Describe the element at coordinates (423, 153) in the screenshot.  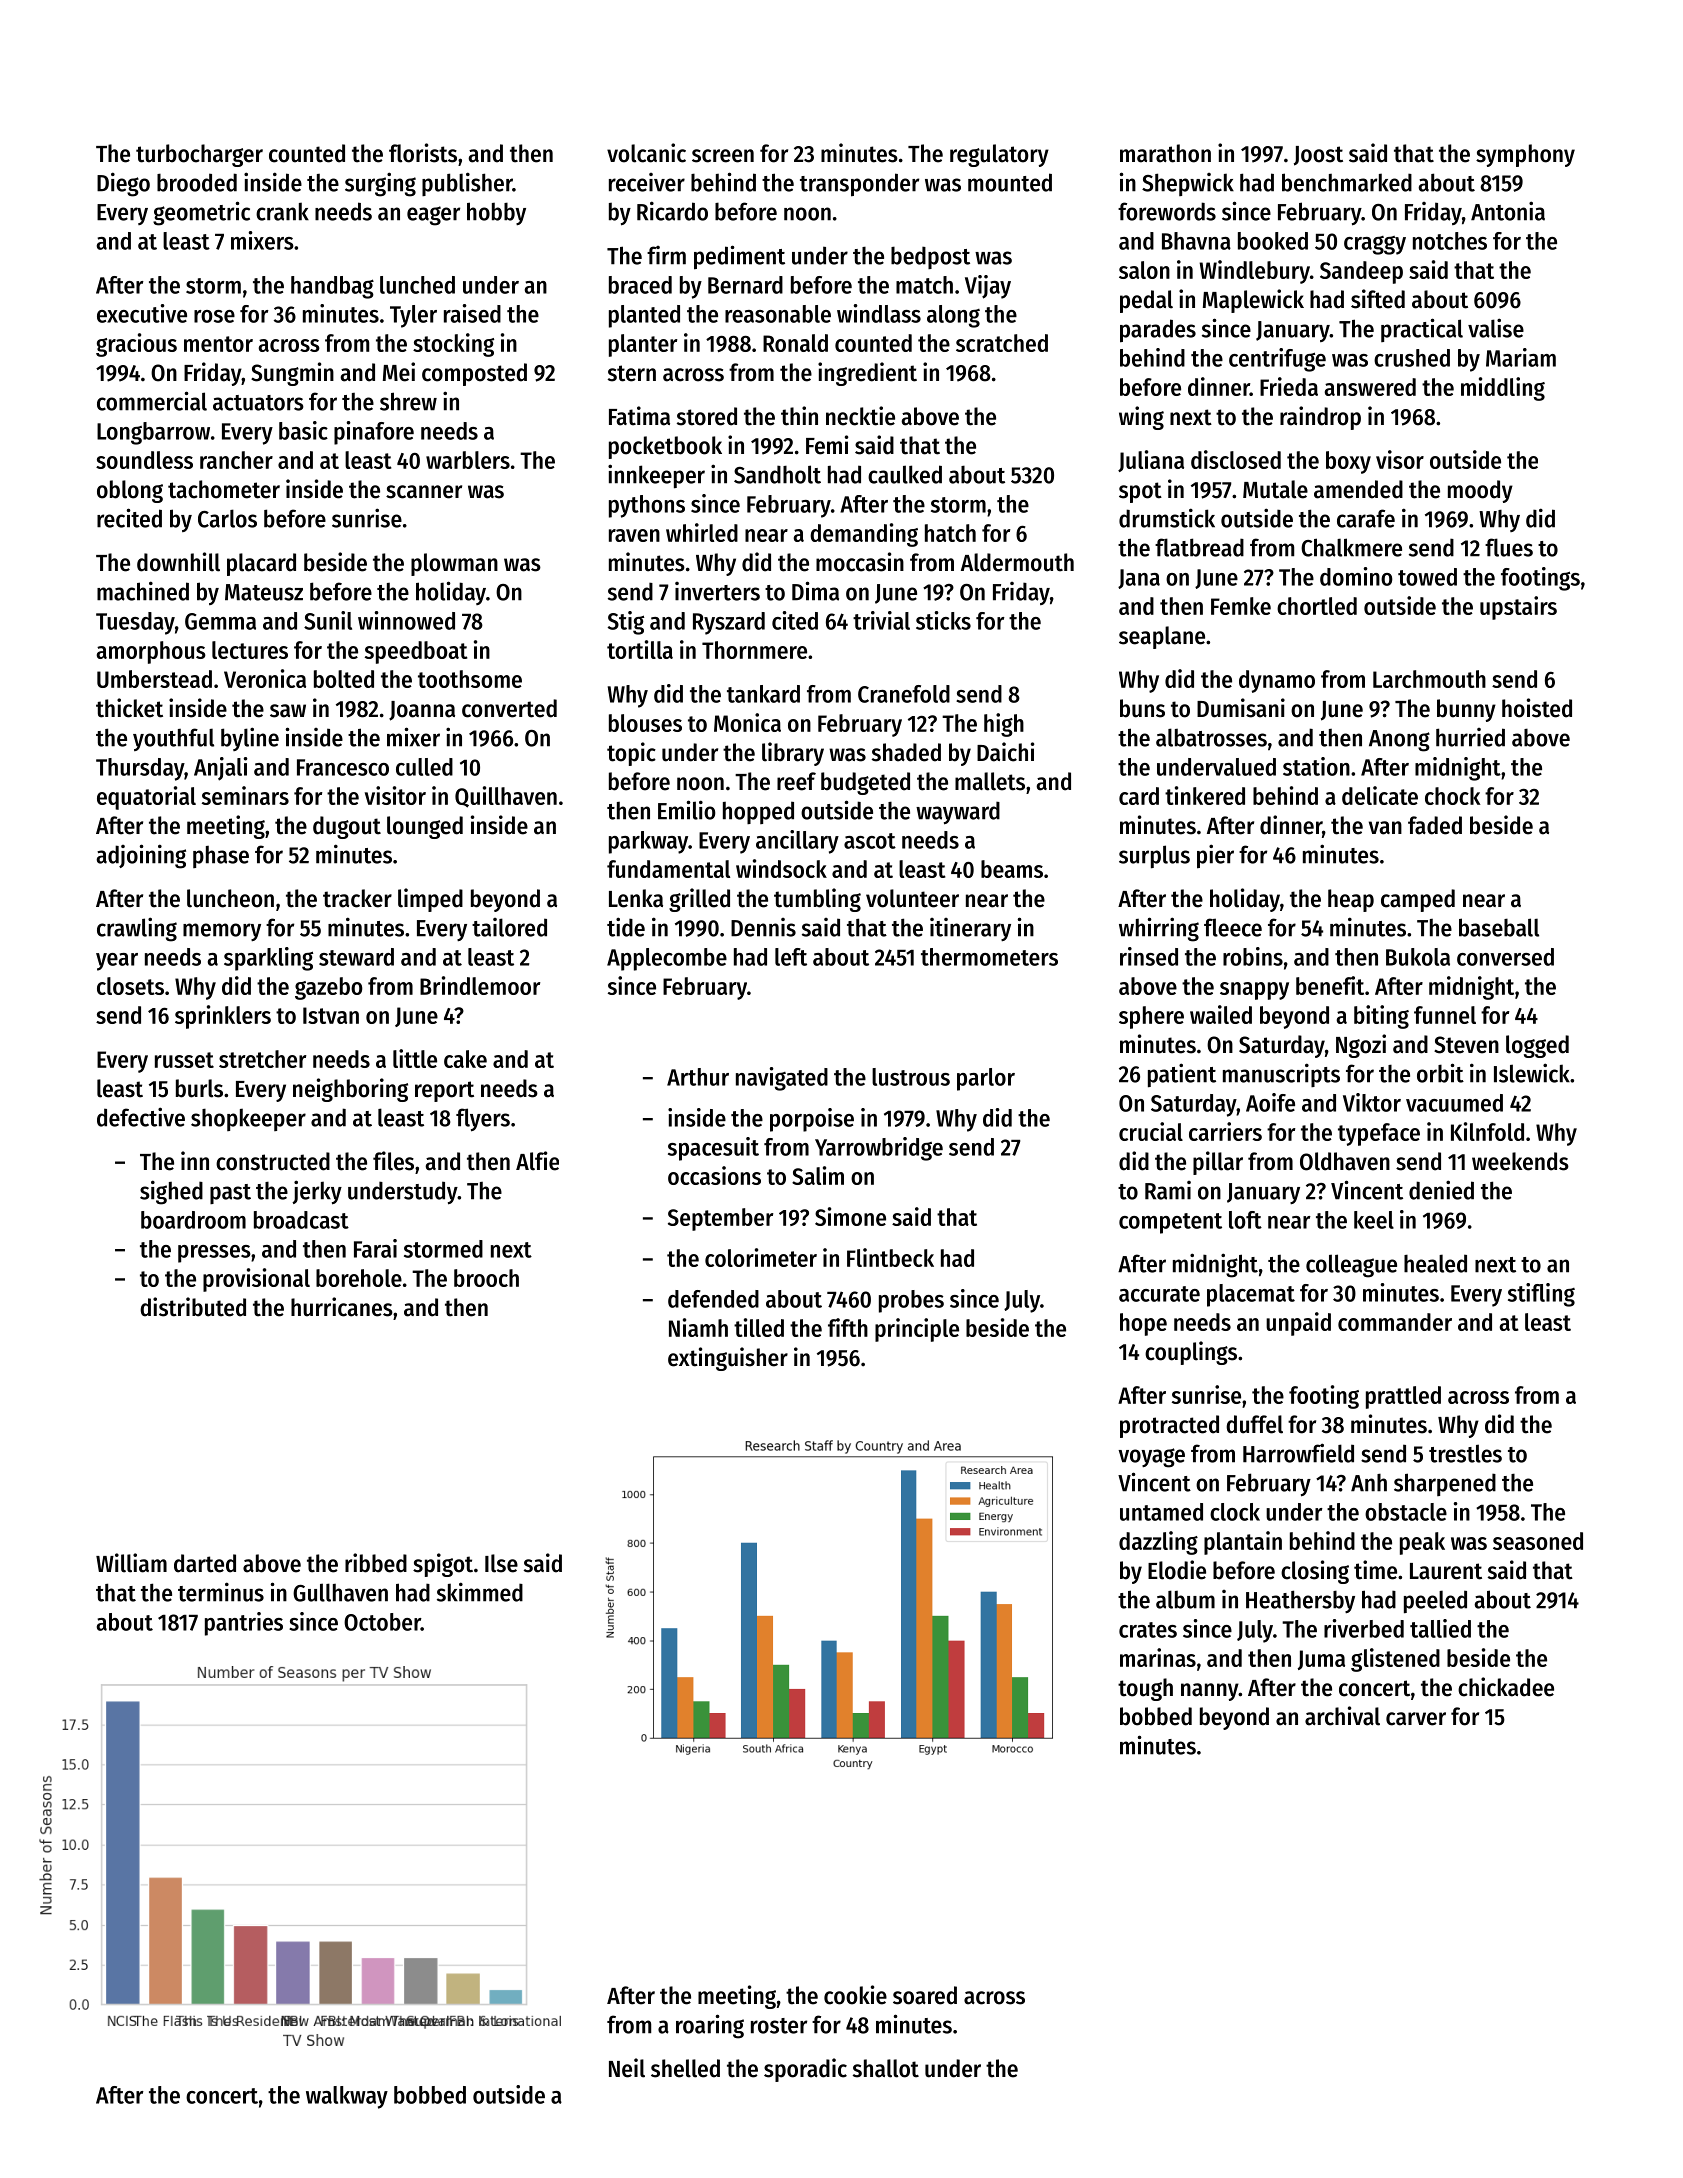
I see `florists` at that location.
